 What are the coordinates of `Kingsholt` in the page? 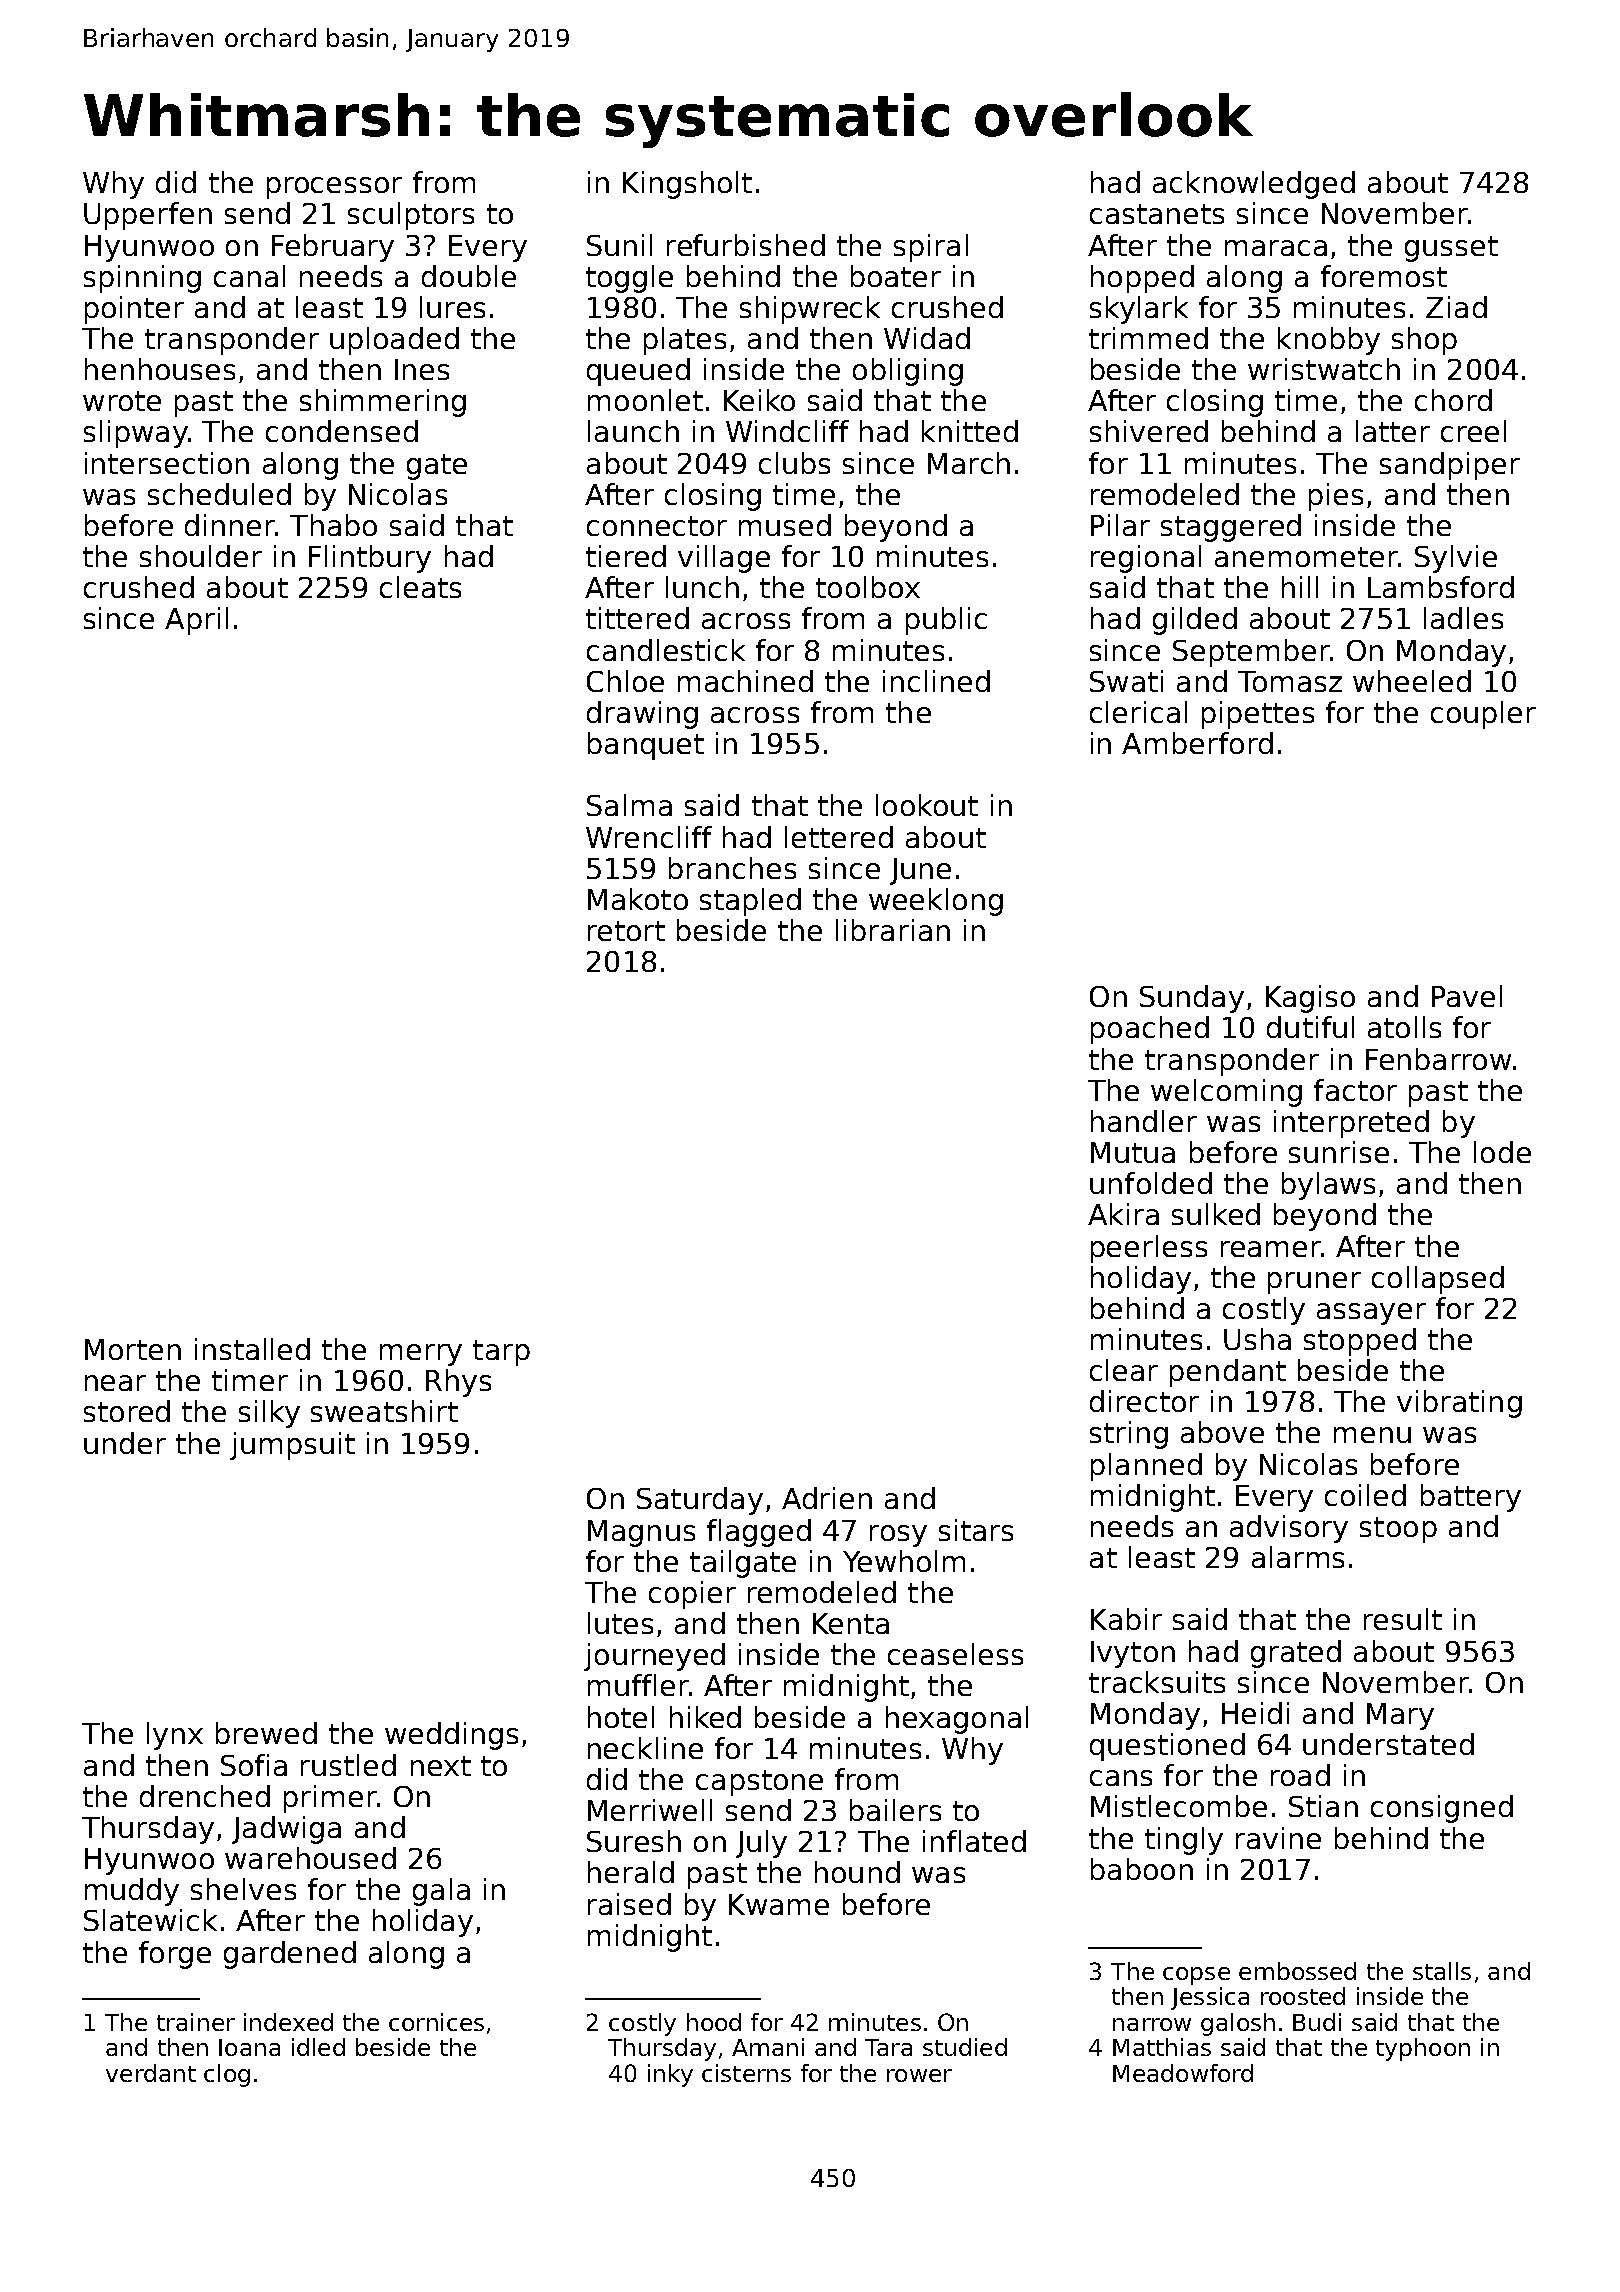 It's located at (687, 185).
